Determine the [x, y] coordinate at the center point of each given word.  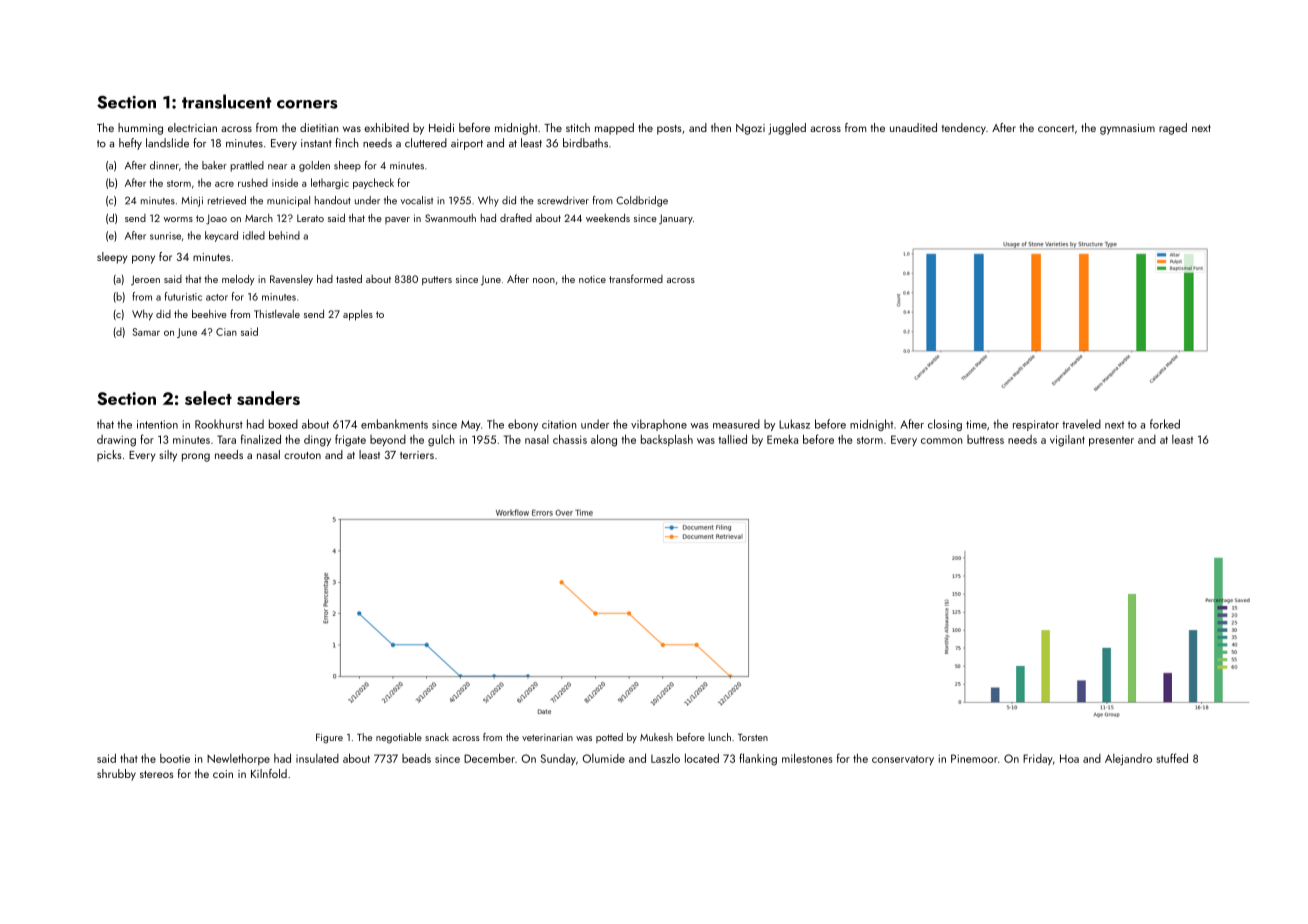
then [721, 127]
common [942, 441]
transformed [636, 278]
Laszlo [665, 758]
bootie [175, 758]
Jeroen [145, 280]
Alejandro [1128, 759]
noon [544, 280]
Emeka [782, 439]
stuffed [1172, 758]
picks [109, 456]
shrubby [116, 775]
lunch [720, 737]
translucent [226, 101]
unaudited [913, 127]
